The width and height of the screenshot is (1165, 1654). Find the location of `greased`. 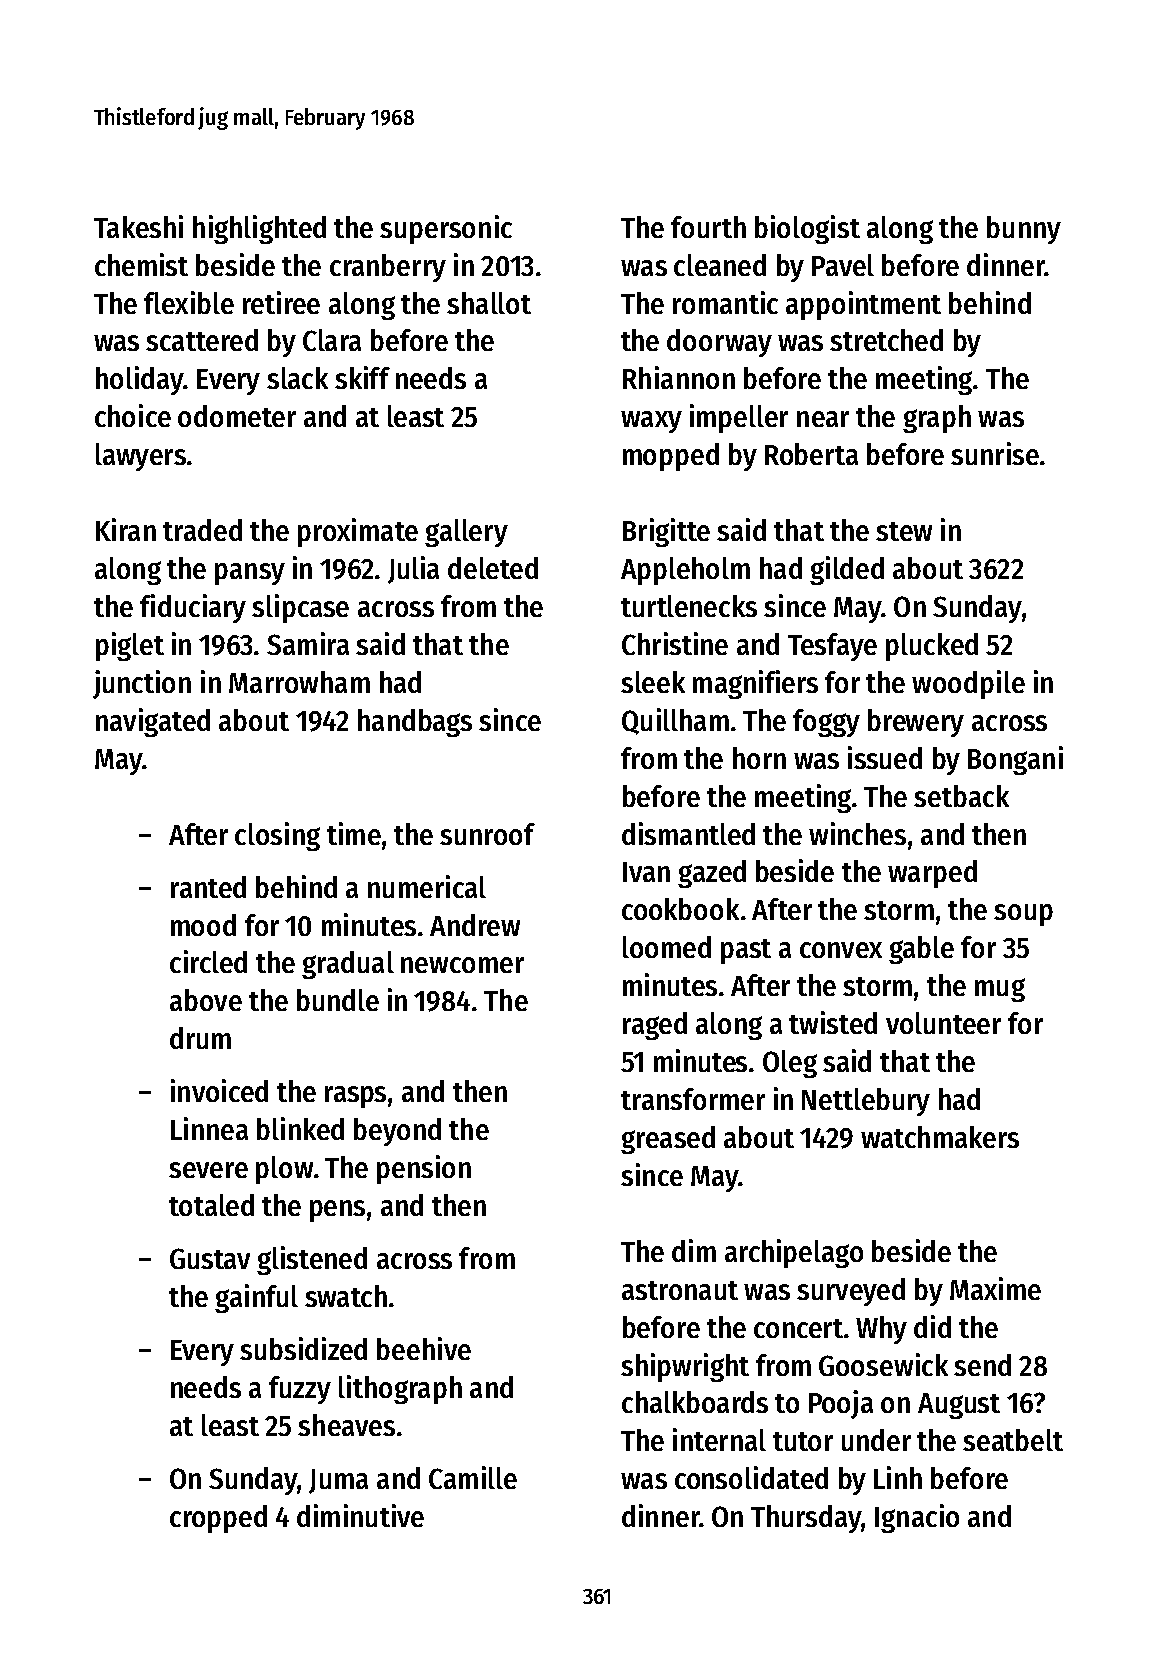

greased is located at coordinates (668, 1140).
